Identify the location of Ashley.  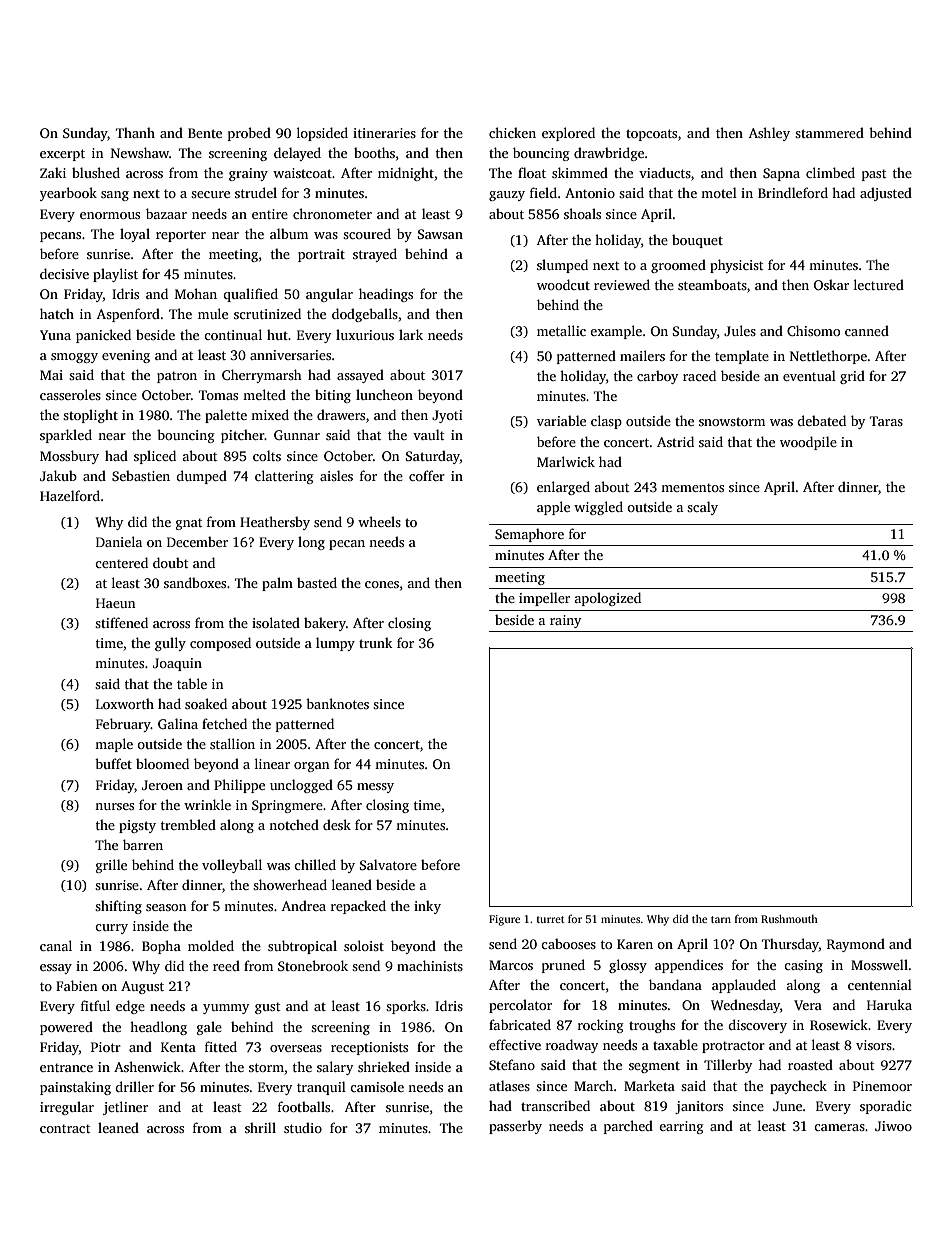
(769, 134).
